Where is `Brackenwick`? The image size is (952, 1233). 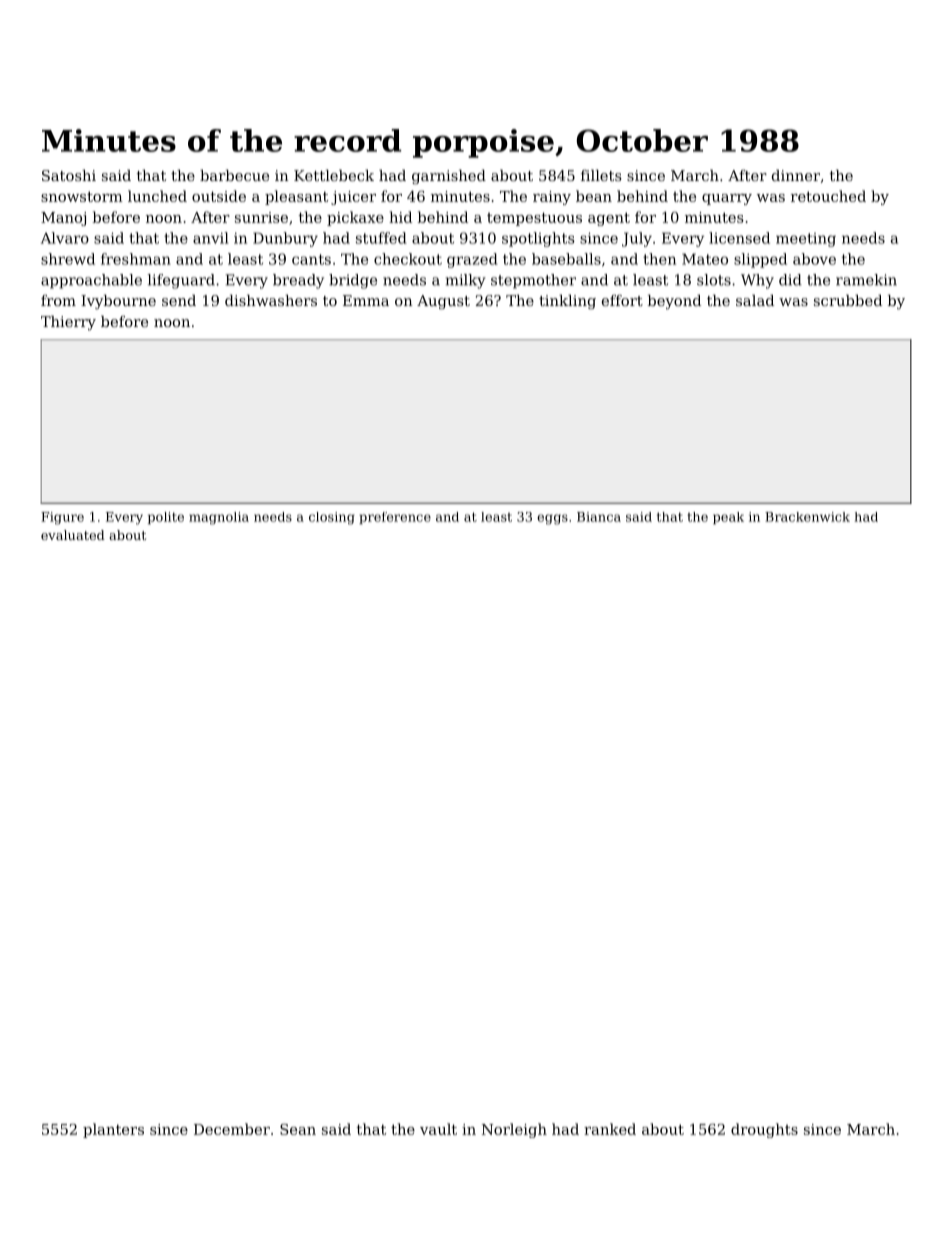 Brackenwick is located at coordinates (807, 517).
